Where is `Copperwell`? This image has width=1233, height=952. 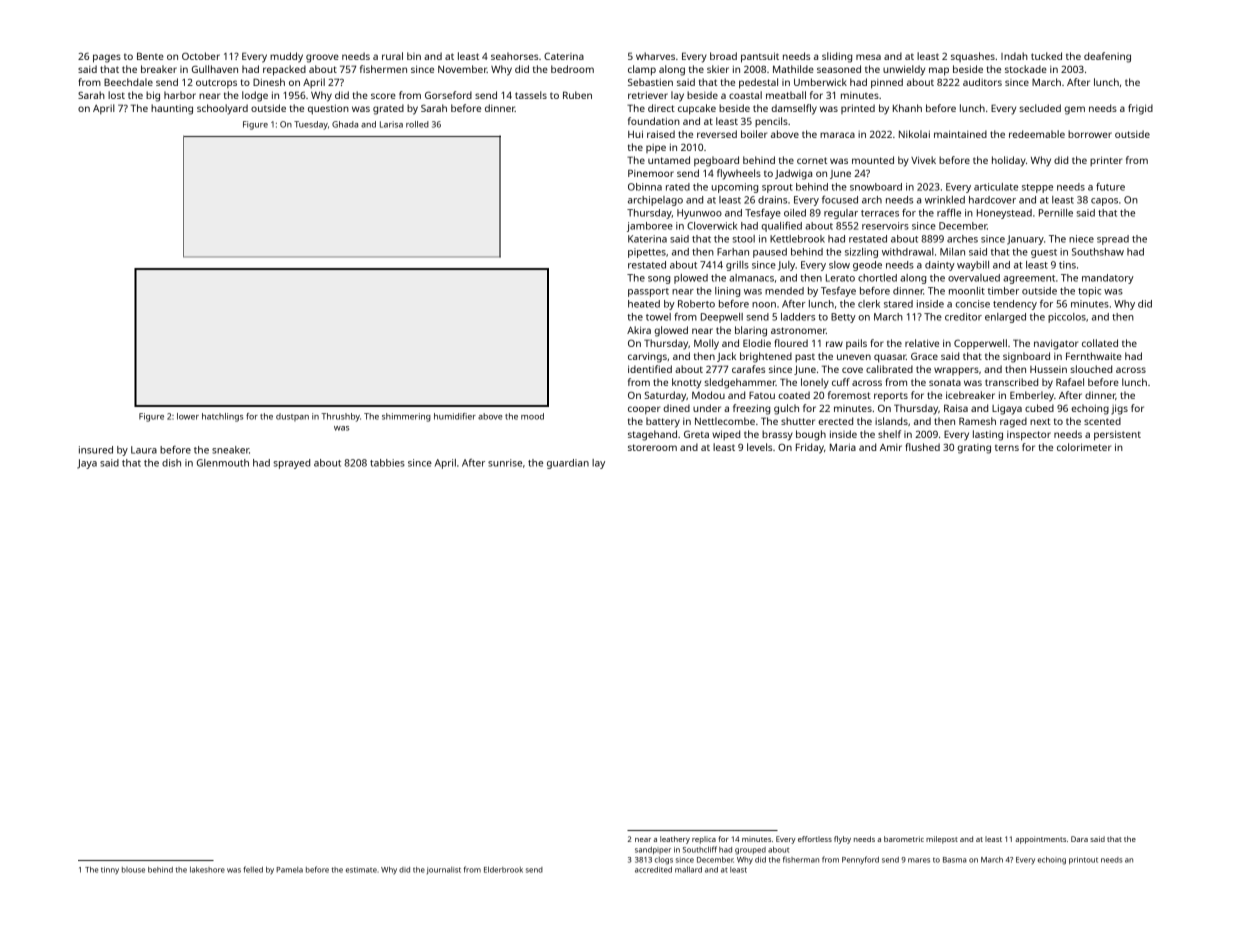
Copperwell is located at coordinates (980, 344).
